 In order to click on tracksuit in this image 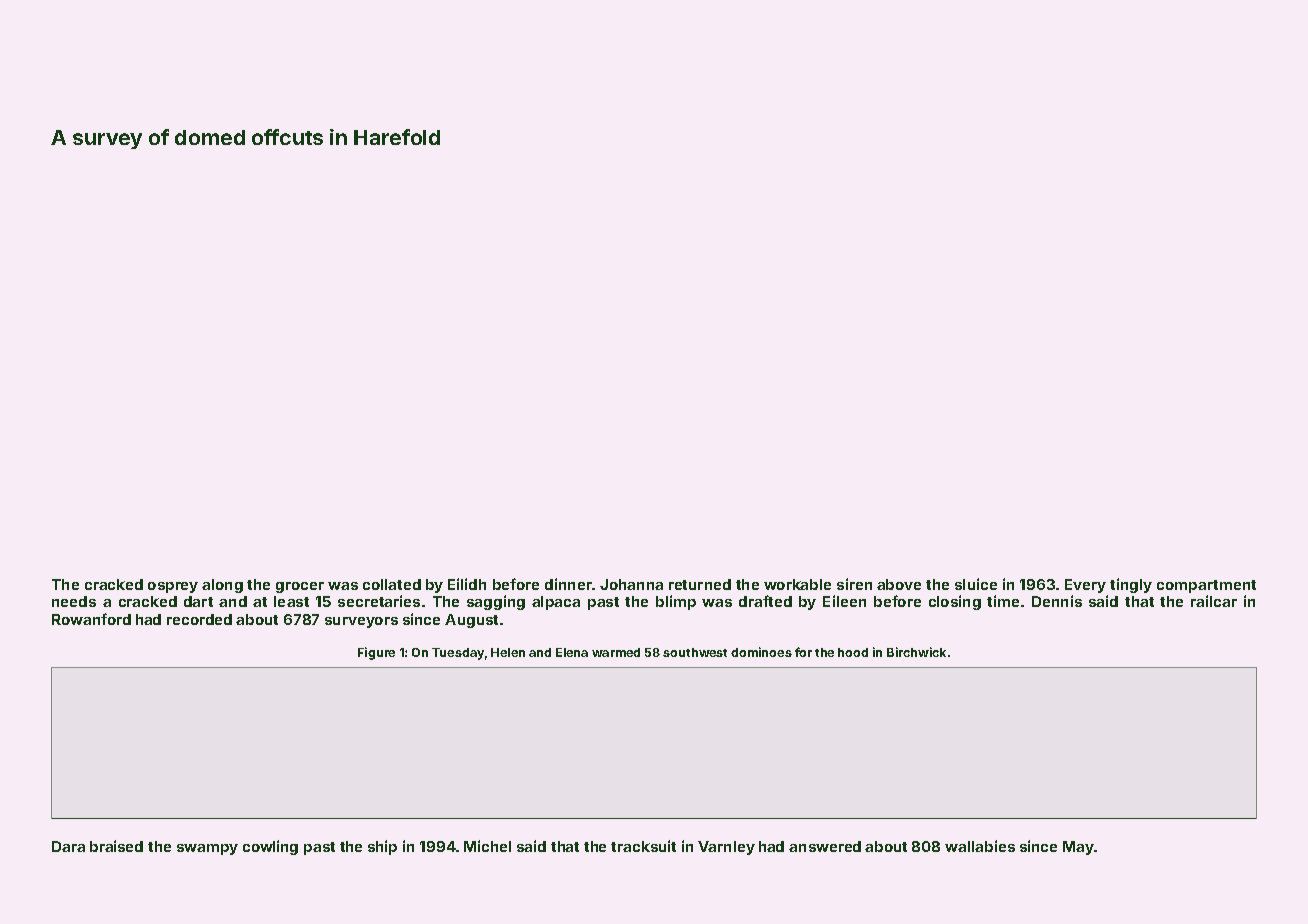, I will do `click(643, 846)`.
